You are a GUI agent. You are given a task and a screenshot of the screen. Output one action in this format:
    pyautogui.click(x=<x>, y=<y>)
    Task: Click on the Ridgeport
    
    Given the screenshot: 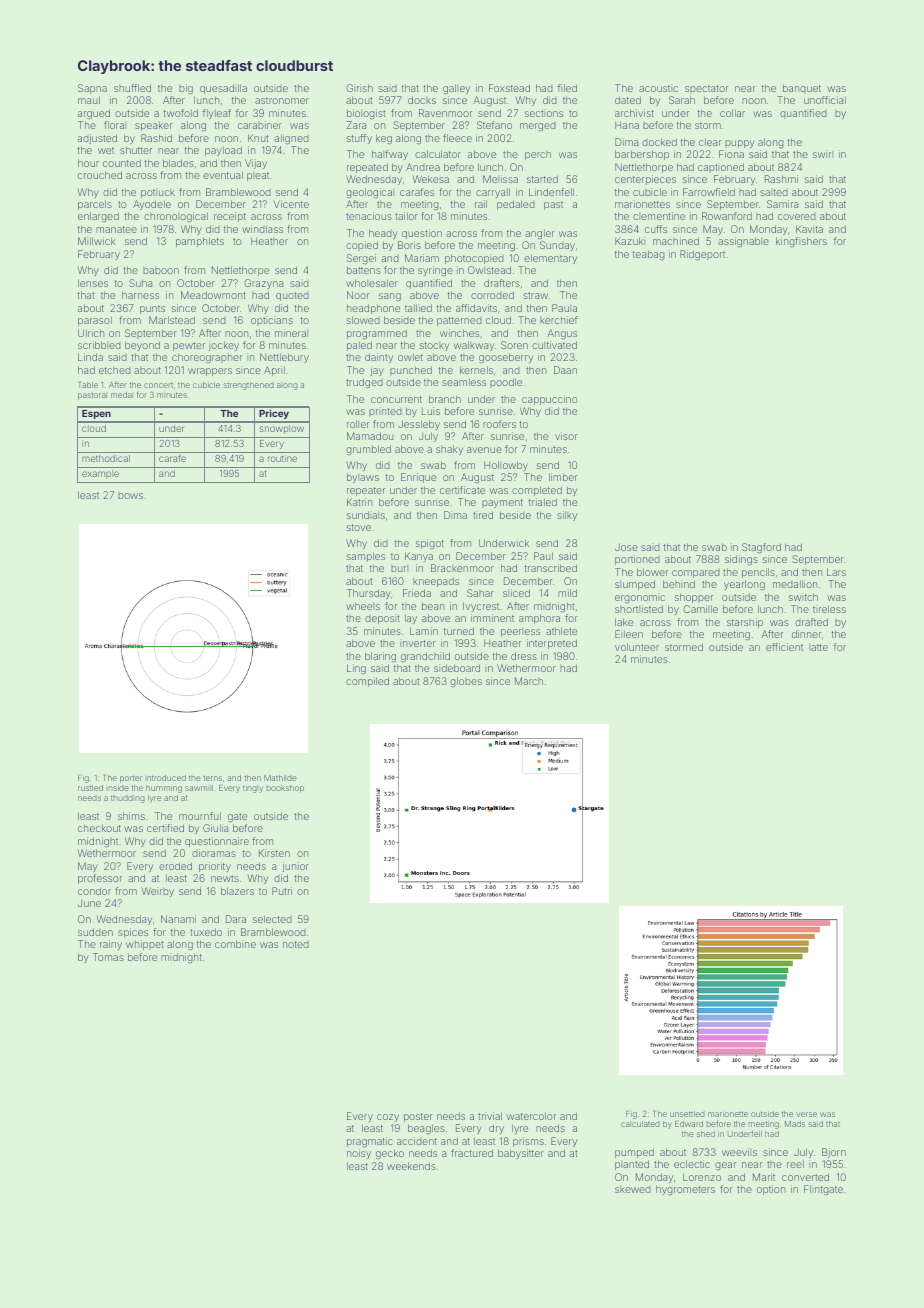 What is the action you would take?
    pyautogui.click(x=702, y=255)
